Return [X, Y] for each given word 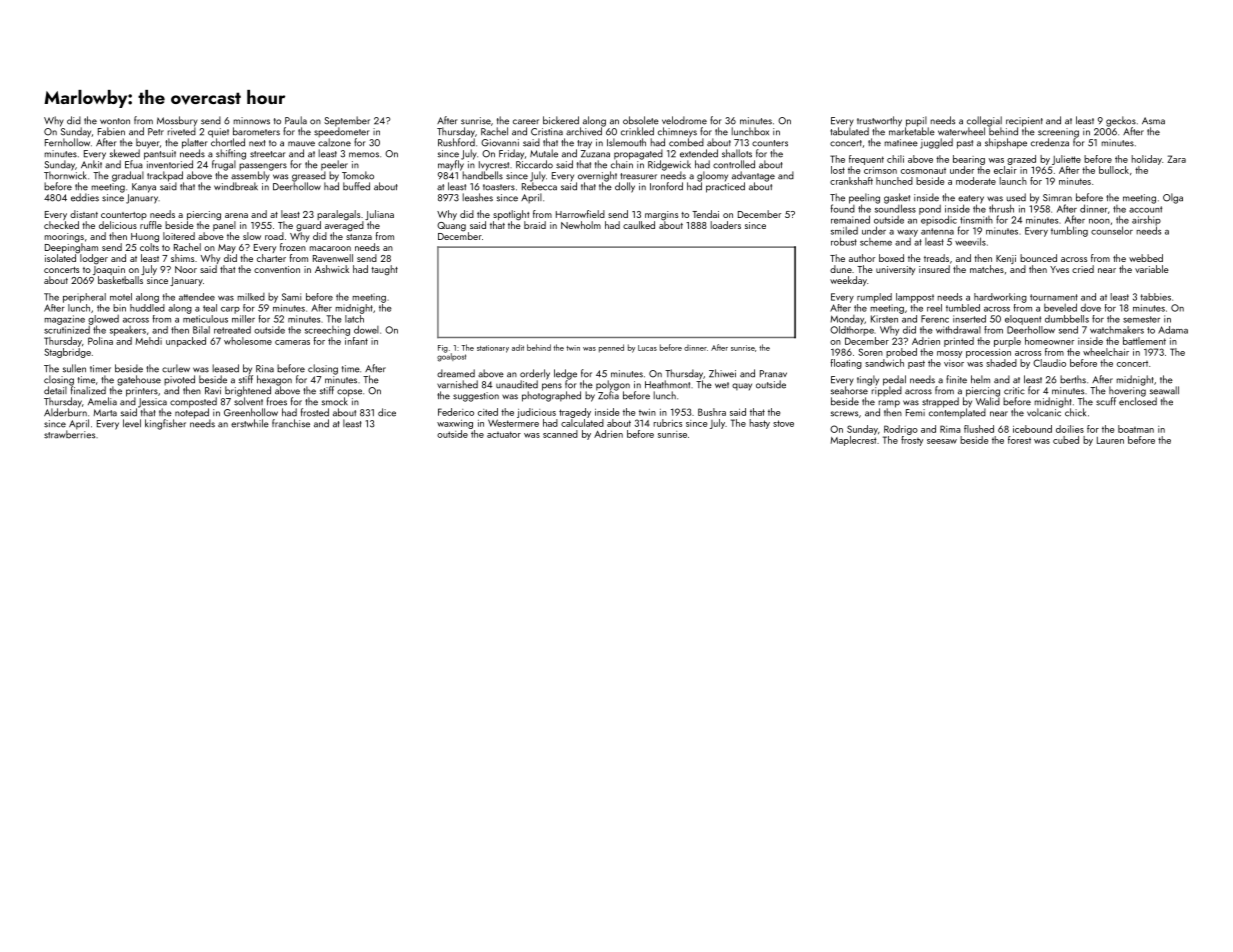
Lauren [1110, 440]
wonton [115, 121]
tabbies [1155, 297]
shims [182, 258]
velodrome [684, 120]
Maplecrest [854, 441]
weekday [848, 281]
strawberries [69, 434]
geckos [1121, 121]
